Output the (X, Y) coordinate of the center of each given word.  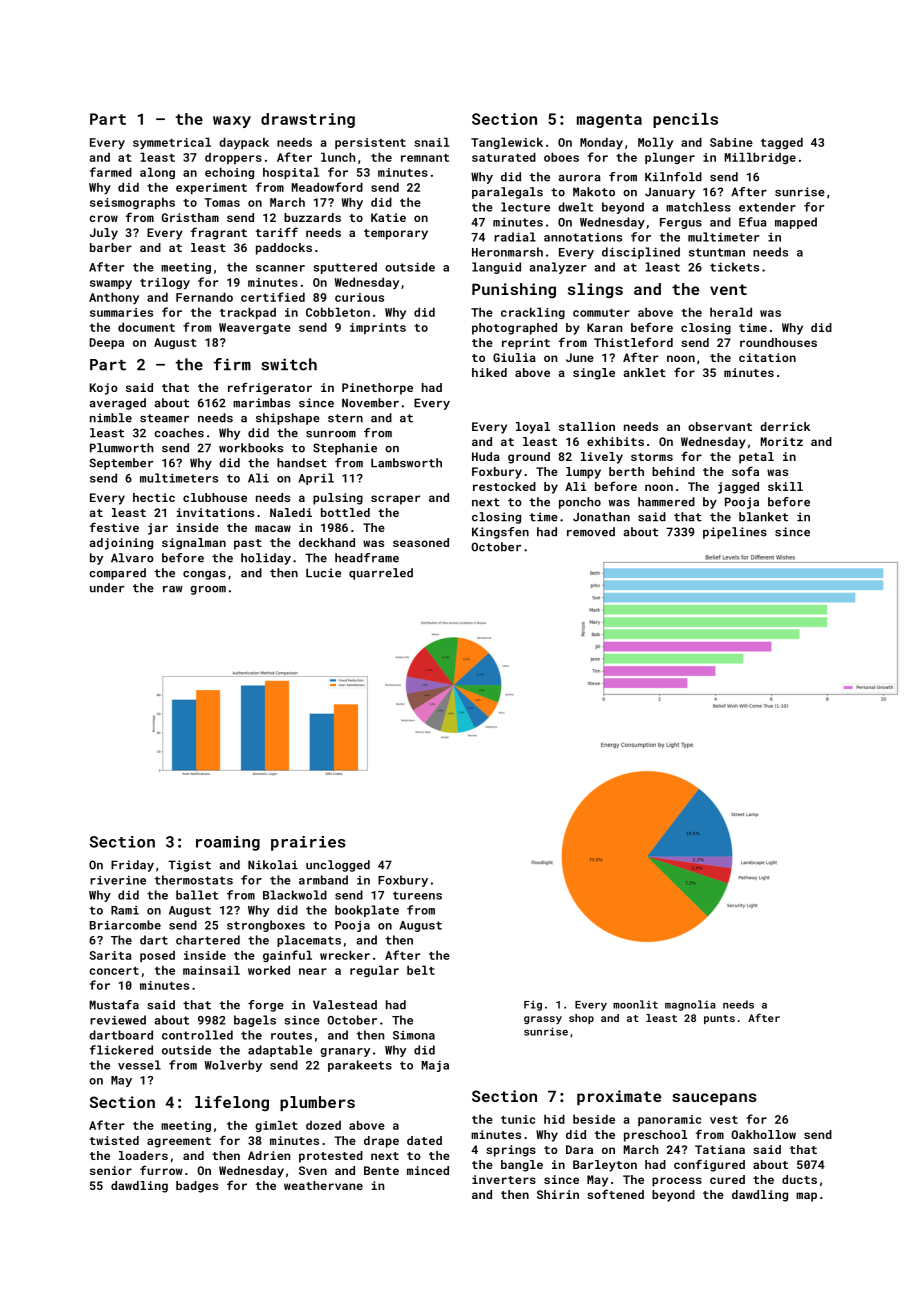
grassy (543, 1020)
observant (720, 426)
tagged (782, 143)
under (107, 588)
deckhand (327, 542)
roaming (228, 843)
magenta (609, 121)
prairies (308, 843)
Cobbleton (338, 312)
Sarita (110, 955)
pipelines (735, 533)
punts (719, 1019)
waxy (232, 122)
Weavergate (255, 328)
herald (731, 312)
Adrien (269, 1155)
